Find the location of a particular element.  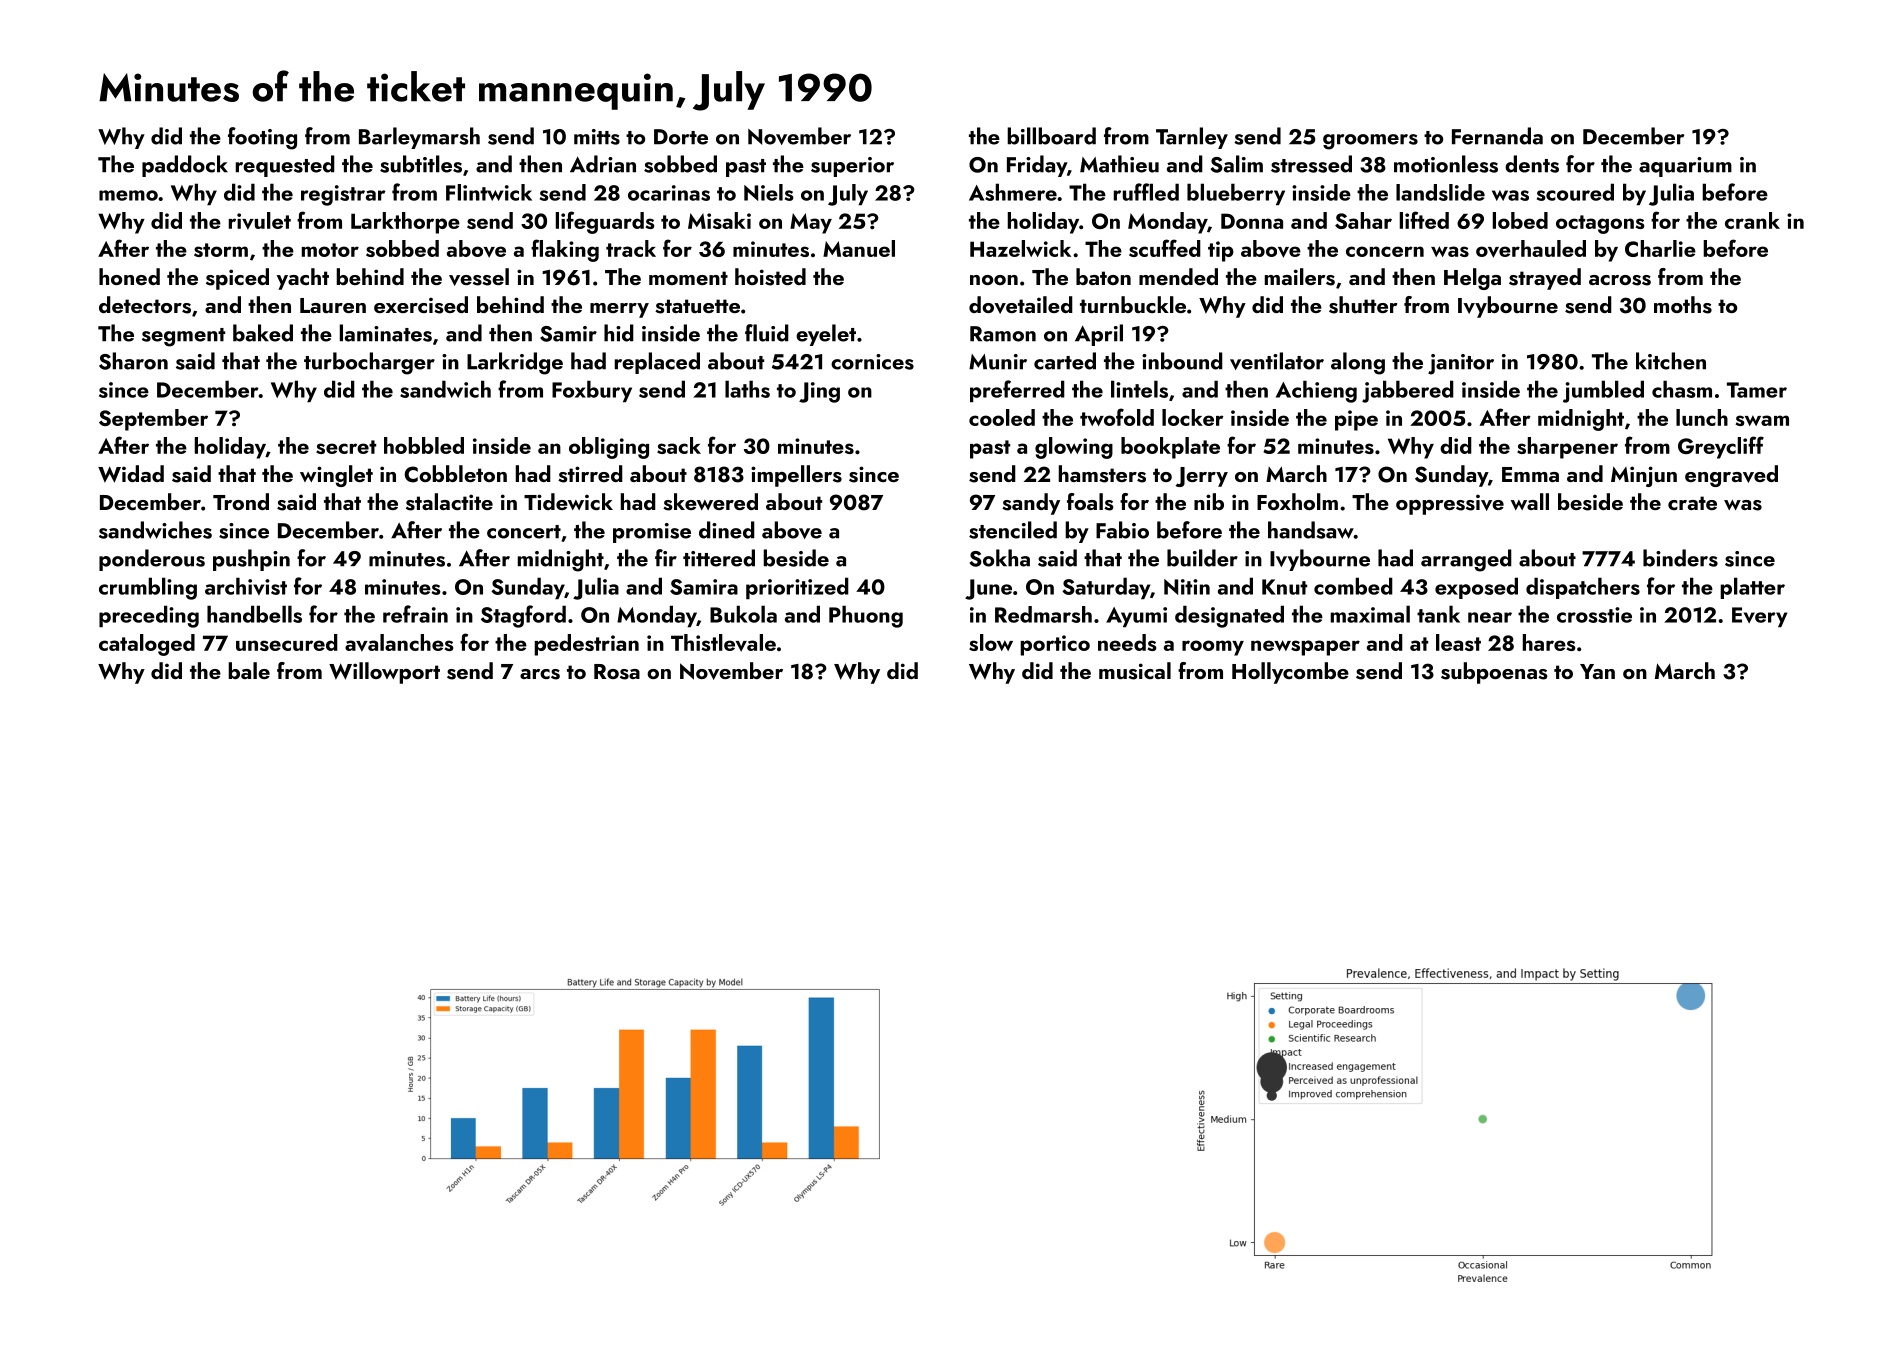

moment is located at coordinates (688, 278).
